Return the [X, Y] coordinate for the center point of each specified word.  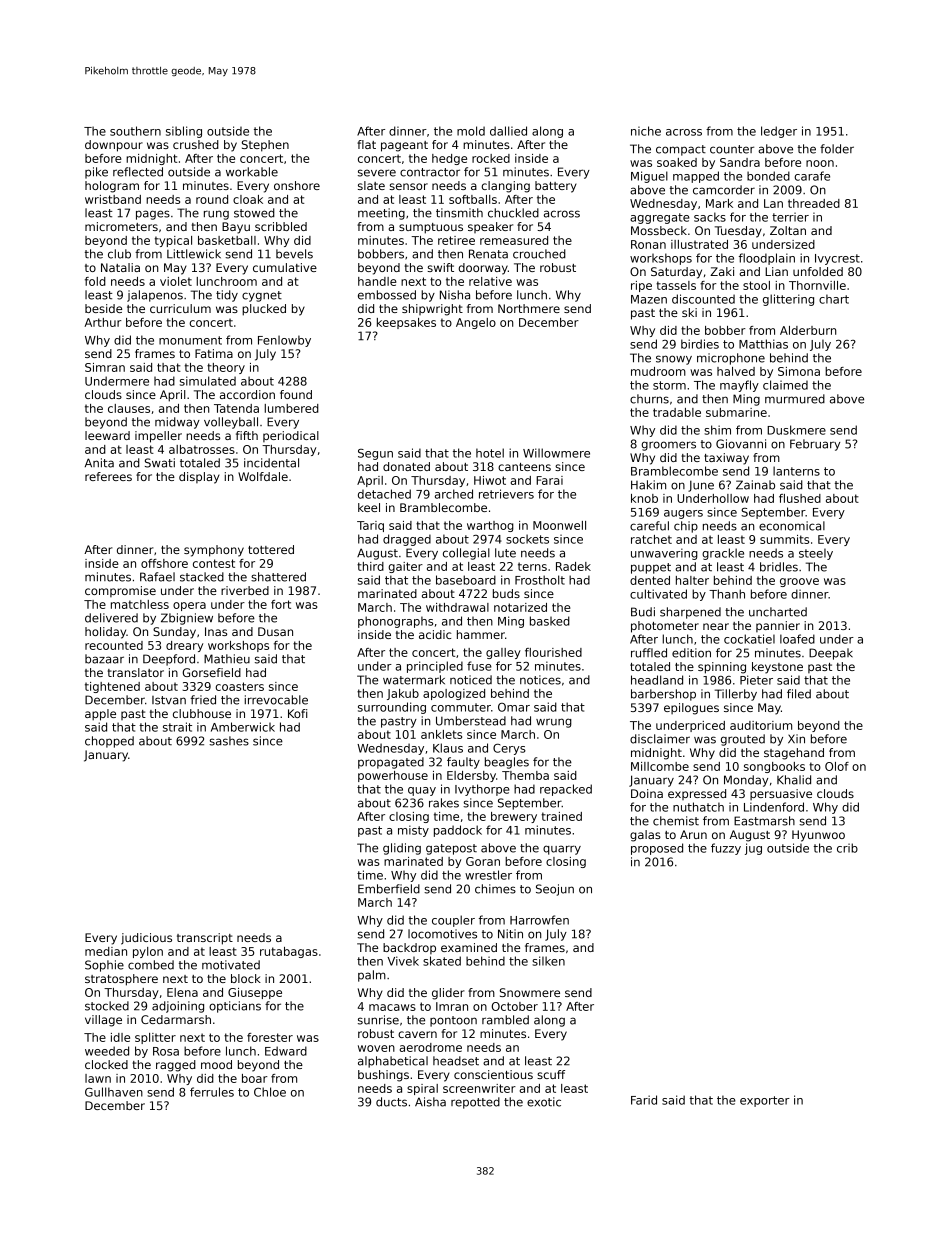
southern [135, 131]
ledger [779, 132]
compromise [120, 591]
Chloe [270, 1092]
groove [799, 582]
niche [646, 131]
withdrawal [457, 607]
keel [369, 507]
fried [203, 700]
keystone [777, 668]
